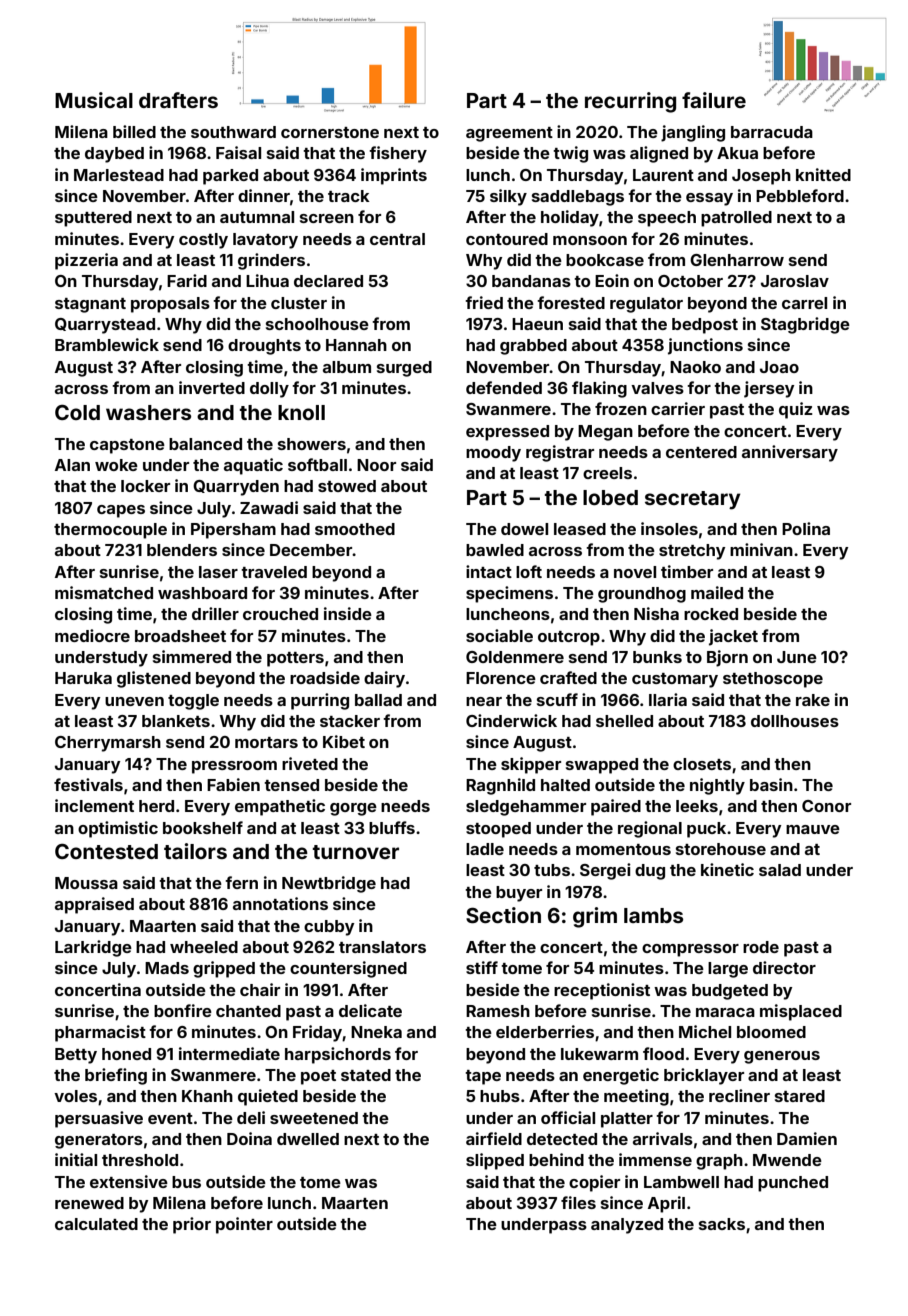 The width and height of the screenshot is (908, 1316). I want to click on pharmacist, so click(100, 1033).
